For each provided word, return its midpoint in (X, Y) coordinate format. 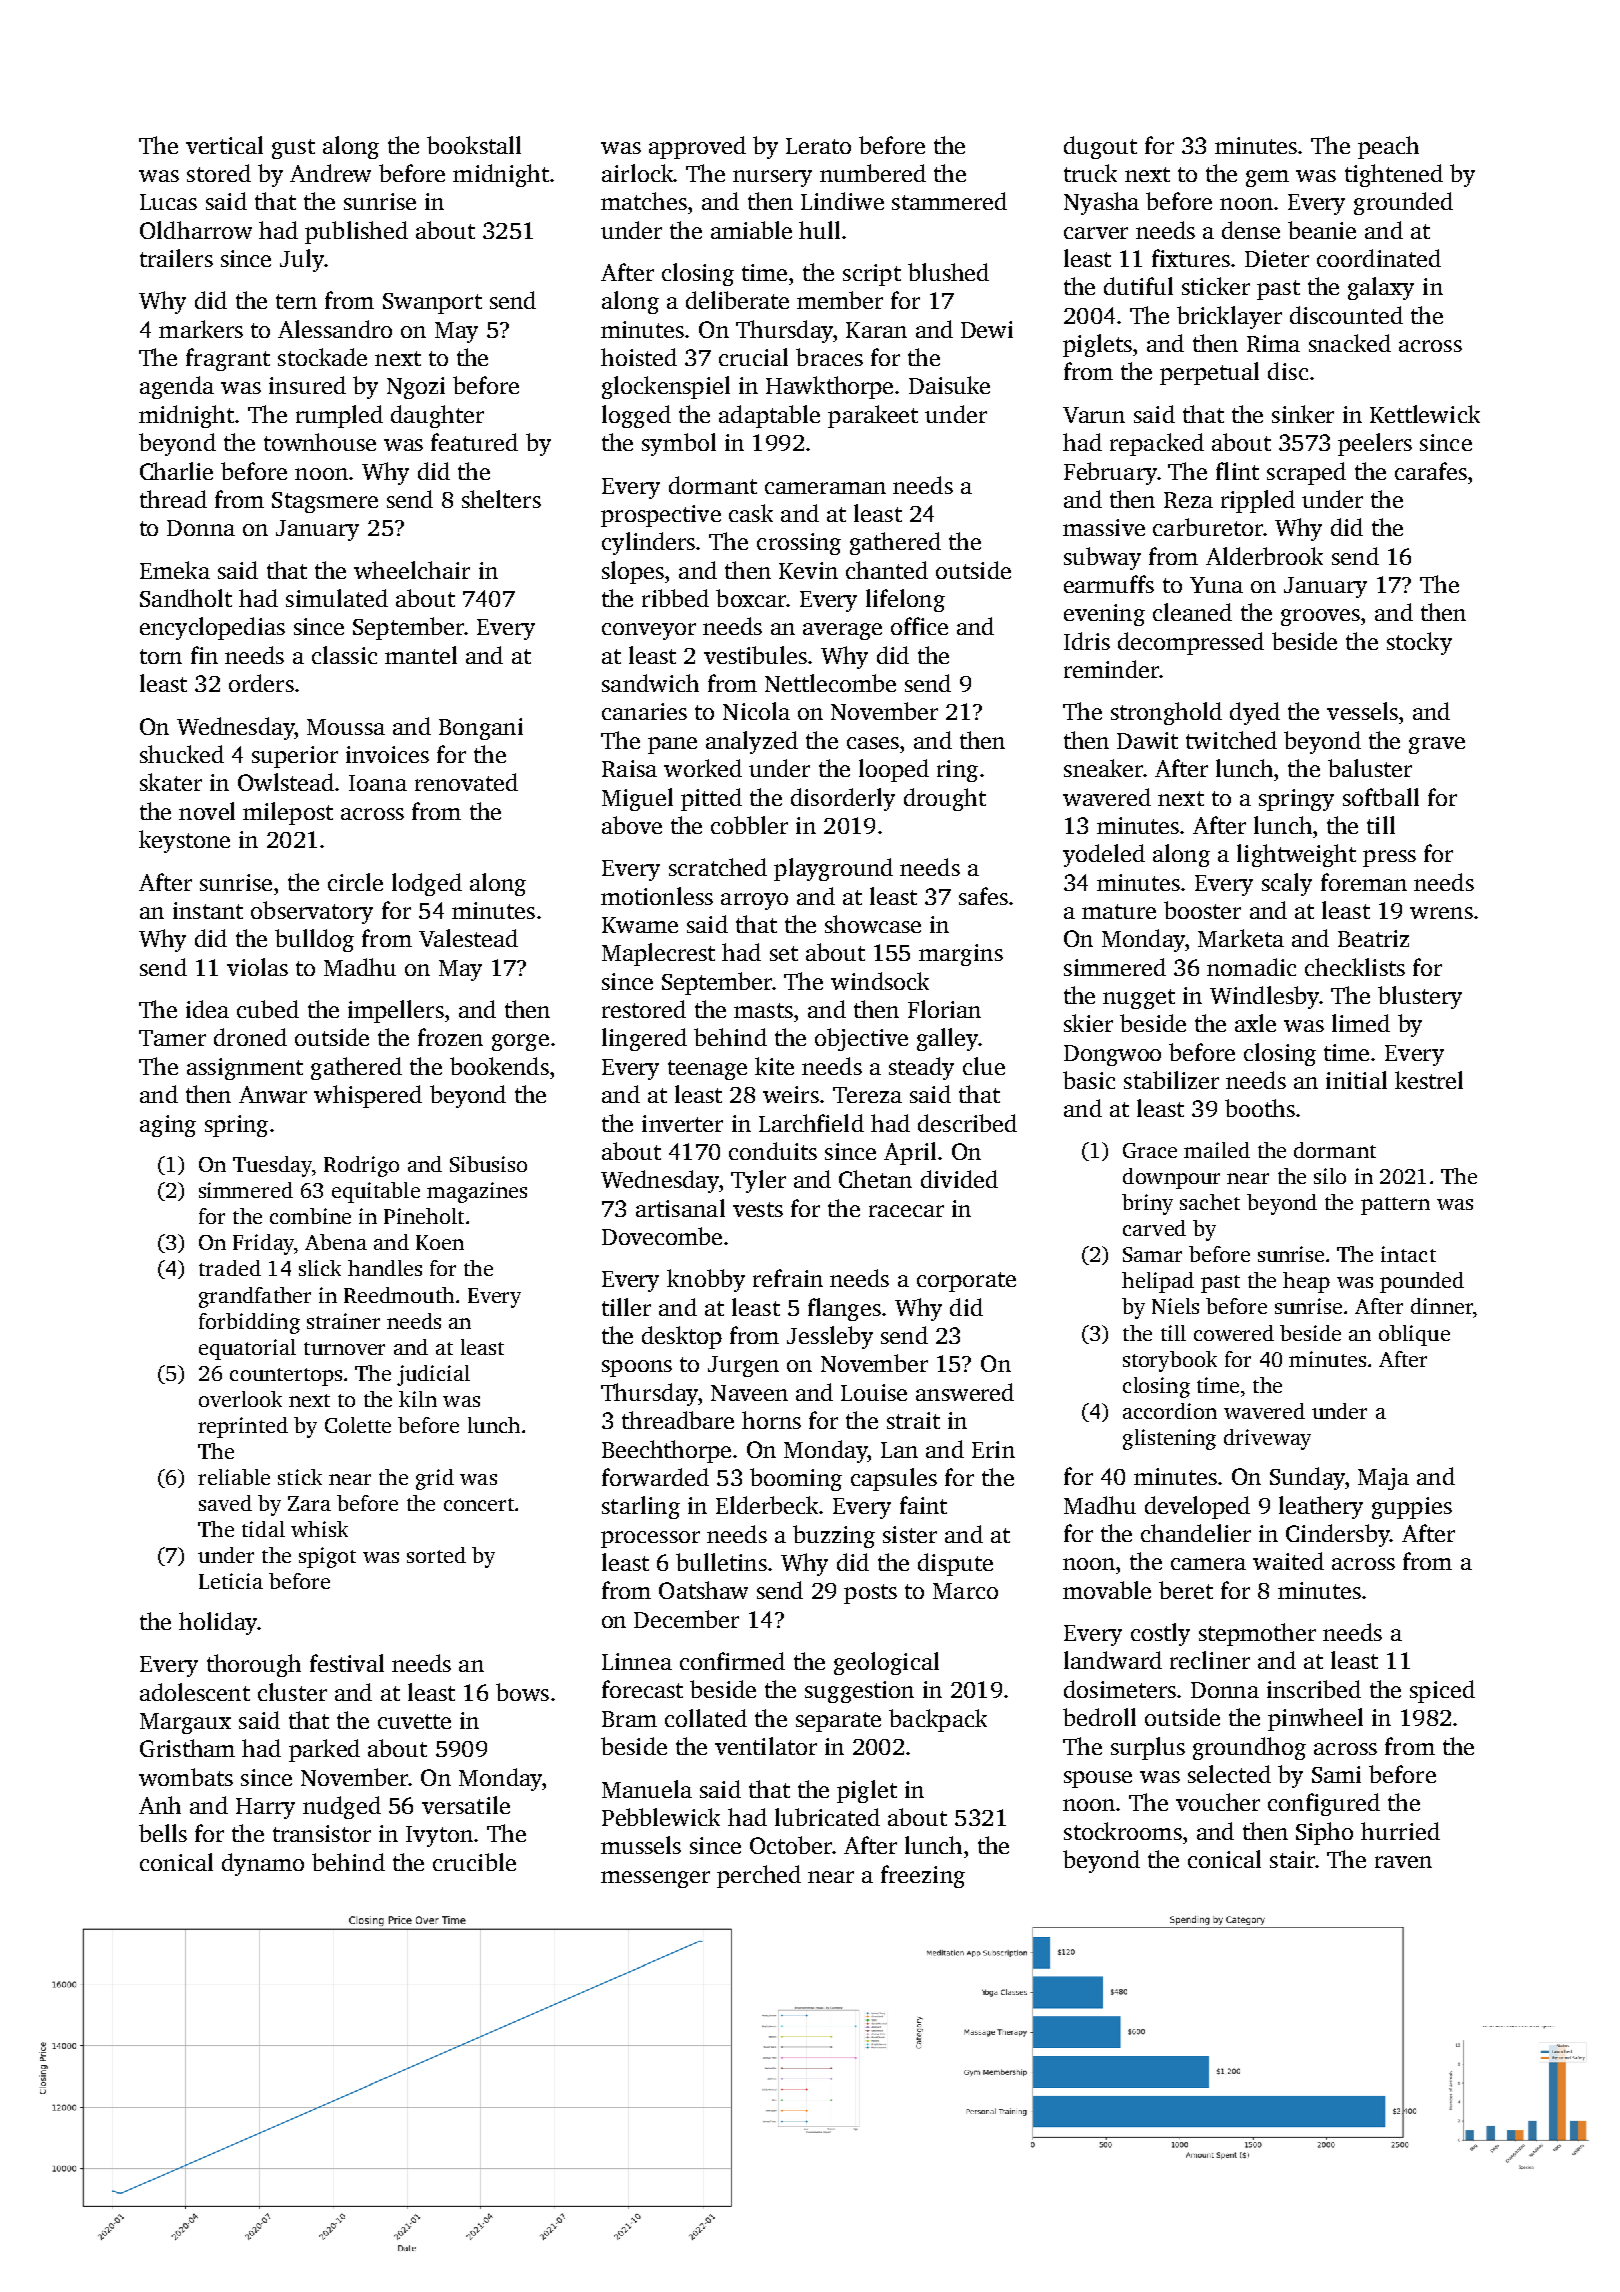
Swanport (432, 303)
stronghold (1166, 713)
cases (873, 743)
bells (163, 1833)
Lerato (818, 146)
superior (295, 757)
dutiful (1138, 286)
